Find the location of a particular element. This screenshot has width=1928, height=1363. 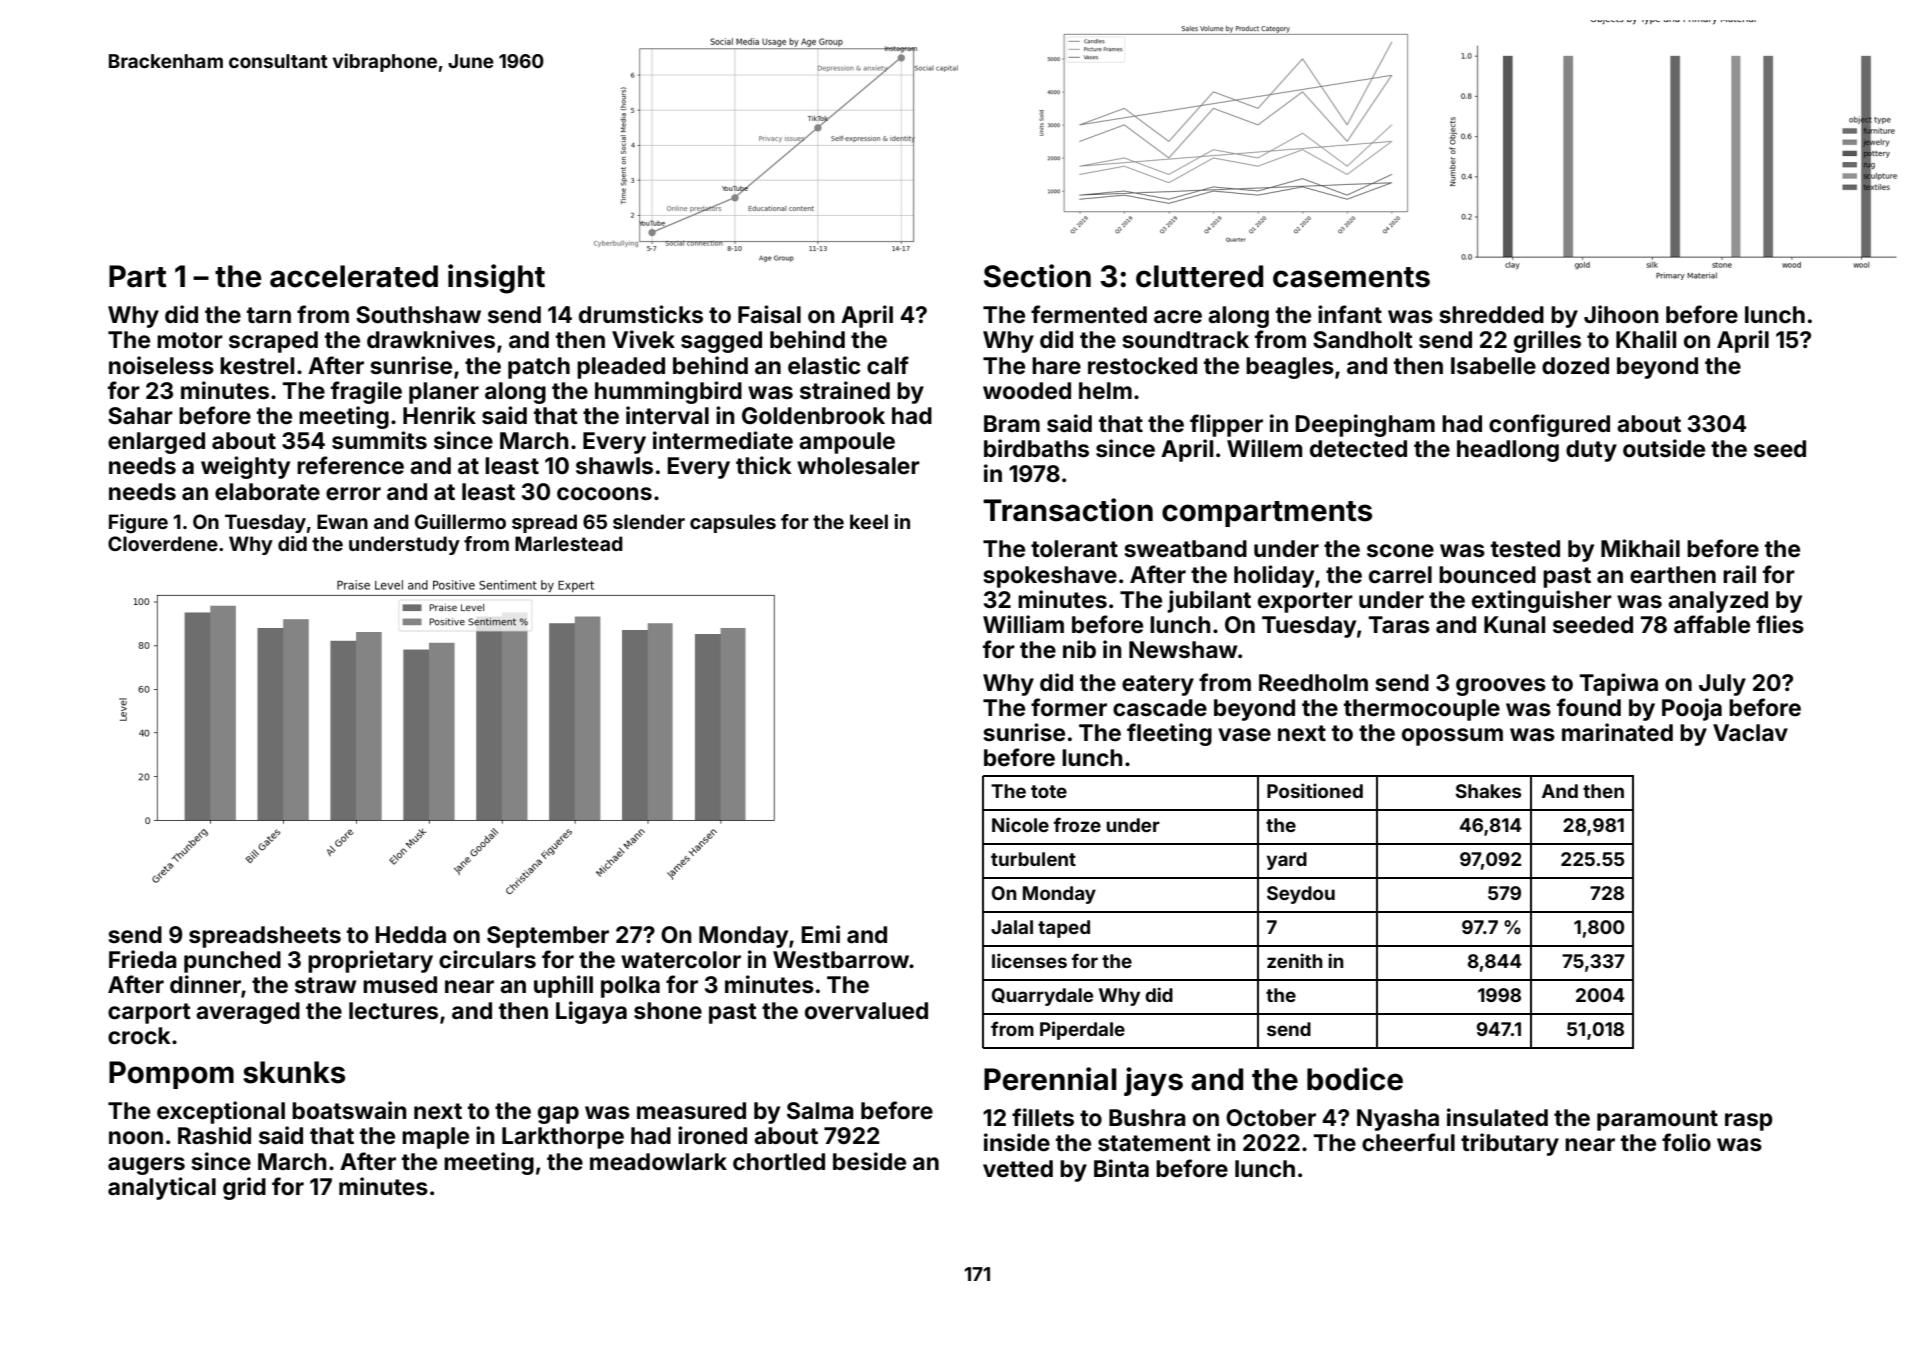

flies is located at coordinates (1780, 624).
